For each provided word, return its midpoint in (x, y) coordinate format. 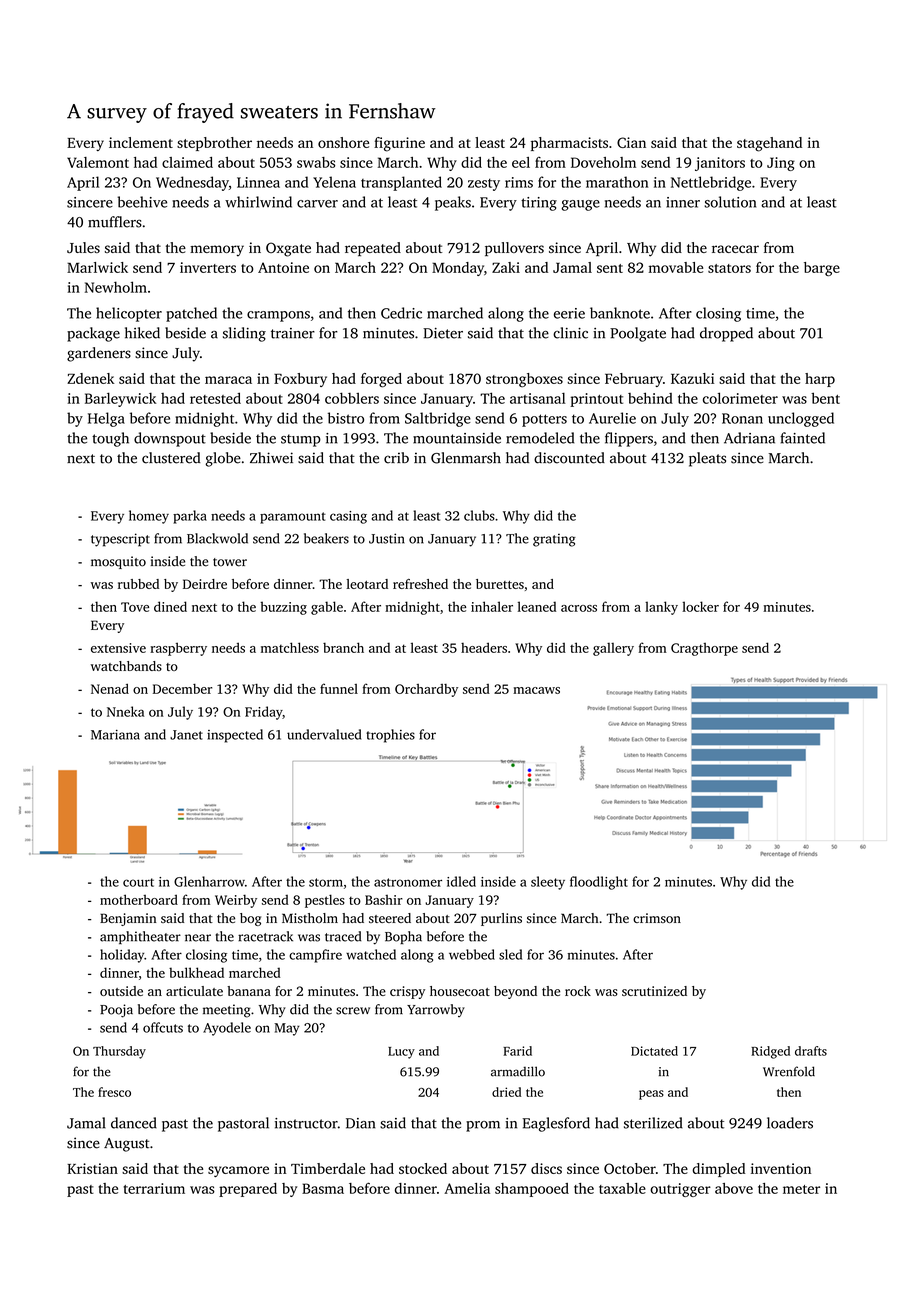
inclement (141, 142)
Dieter (443, 333)
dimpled (718, 1170)
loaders (790, 1123)
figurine (399, 144)
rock (578, 991)
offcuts (163, 1027)
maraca (228, 380)
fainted (802, 438)
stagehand (769, 144)
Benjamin (128, 919)
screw (353, 1011)
